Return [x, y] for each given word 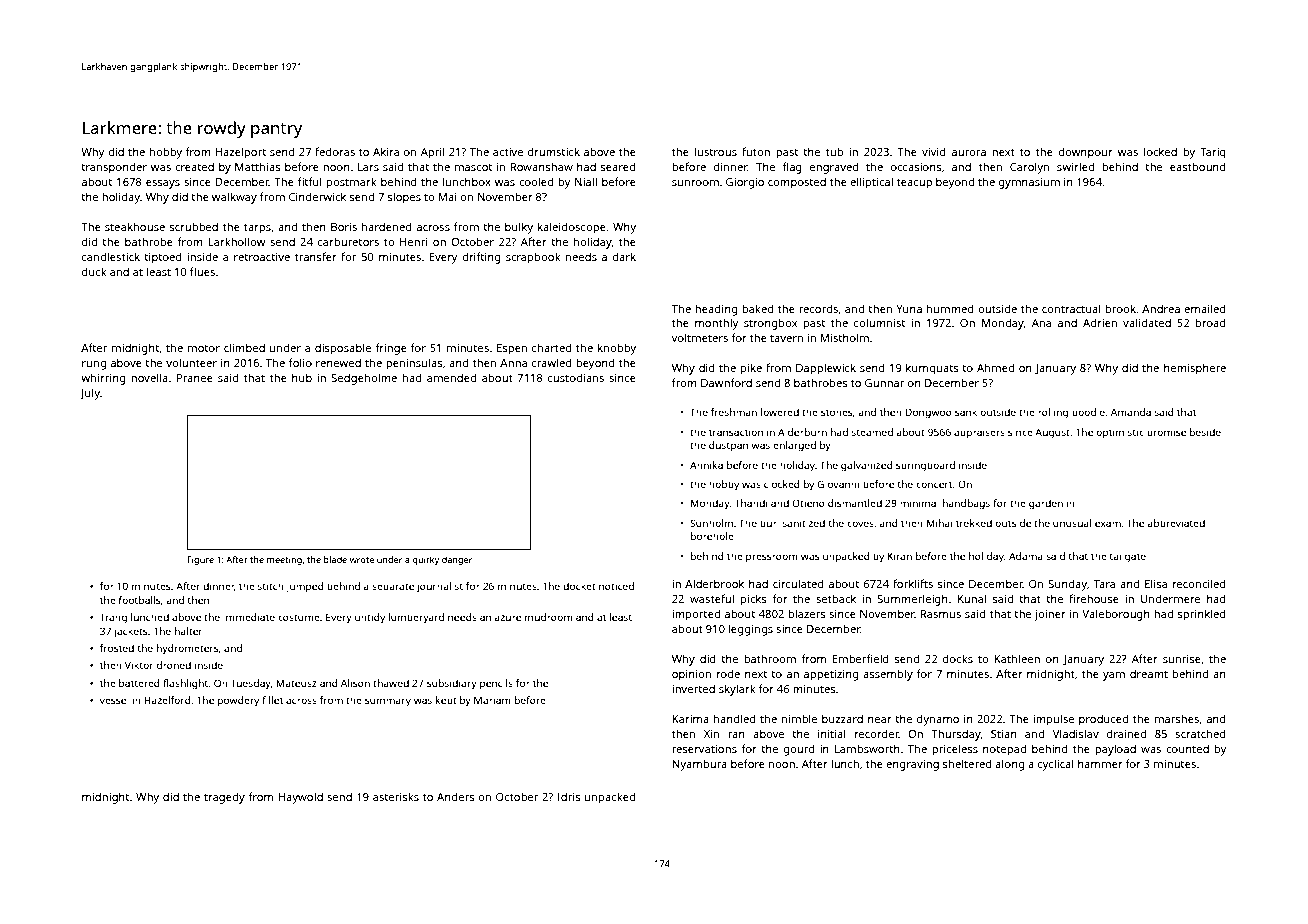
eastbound [1198, 166]
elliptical [871, 183]
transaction [736, 432]
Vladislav [1076, 733]
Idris [569, 796]
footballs [139, 600]
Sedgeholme [364, 379]
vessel [114, 700]
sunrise [1182, 659]
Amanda [1131, 412]
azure [507, 618]
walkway [234, 198]
